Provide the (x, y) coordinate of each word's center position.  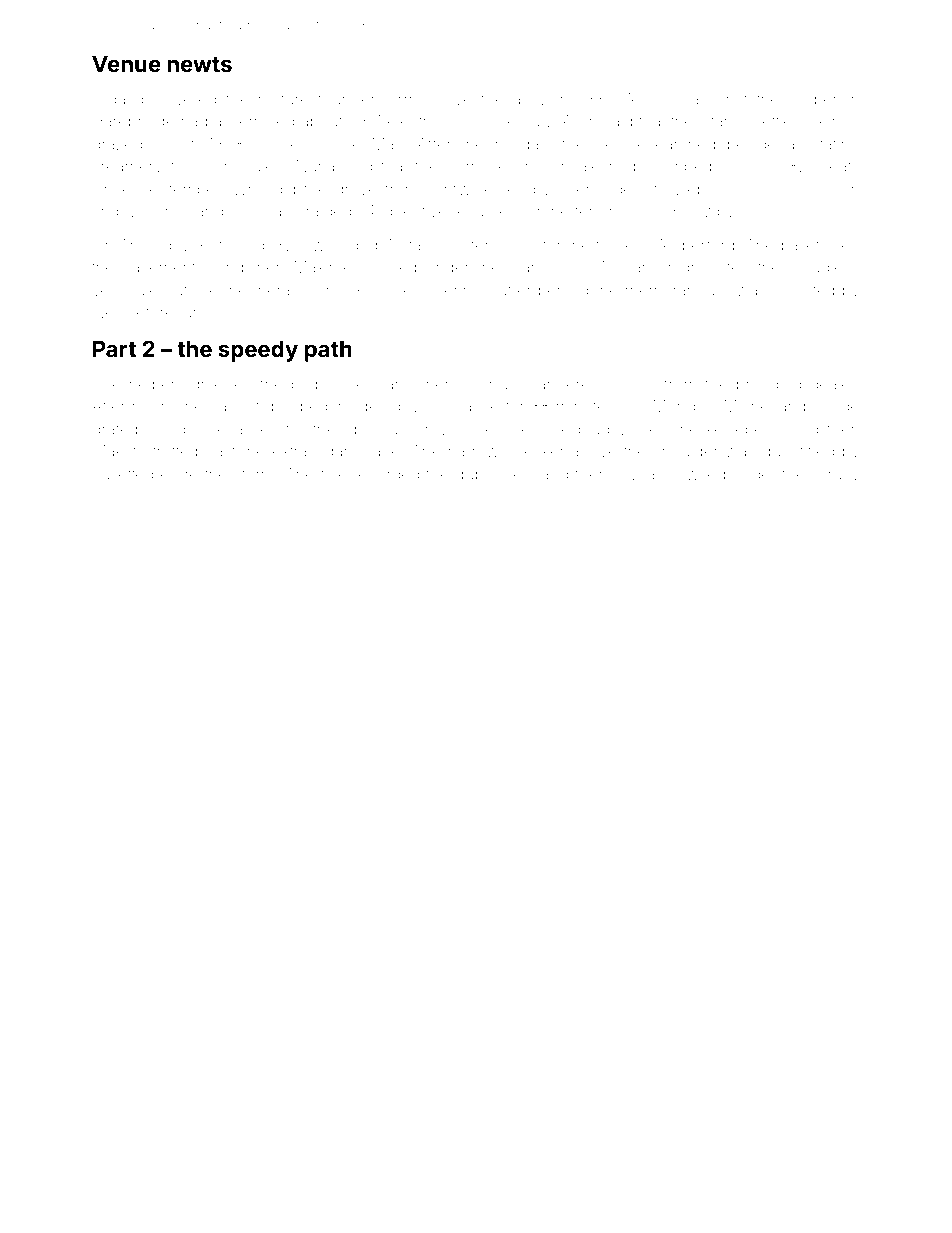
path (328, 351)
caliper (813, 100)
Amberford (695, 244)
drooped (296, 407)
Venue (126, 64)
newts (199, 64)
